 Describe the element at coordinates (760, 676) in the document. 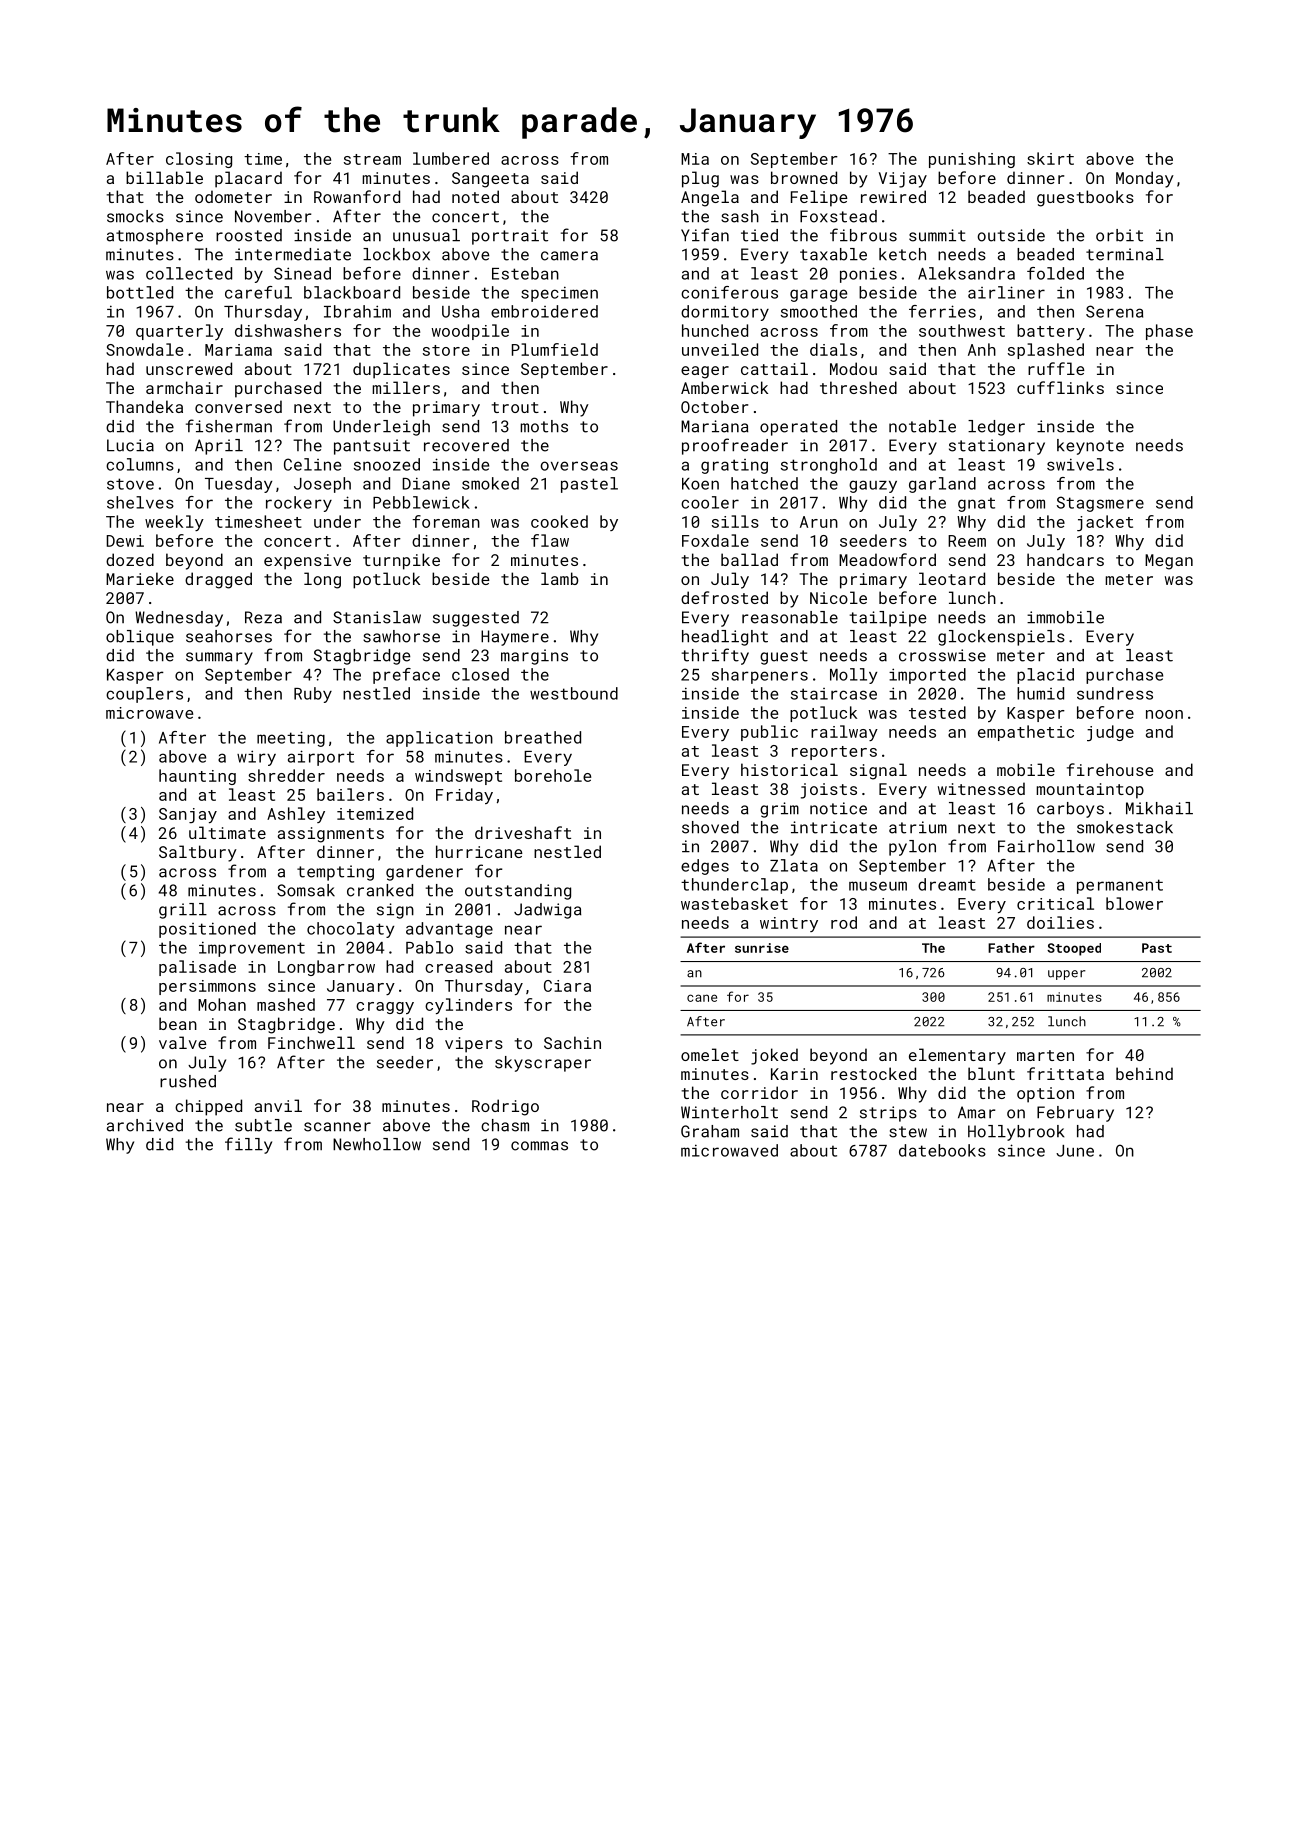

I see `sharpeners` at that location.
